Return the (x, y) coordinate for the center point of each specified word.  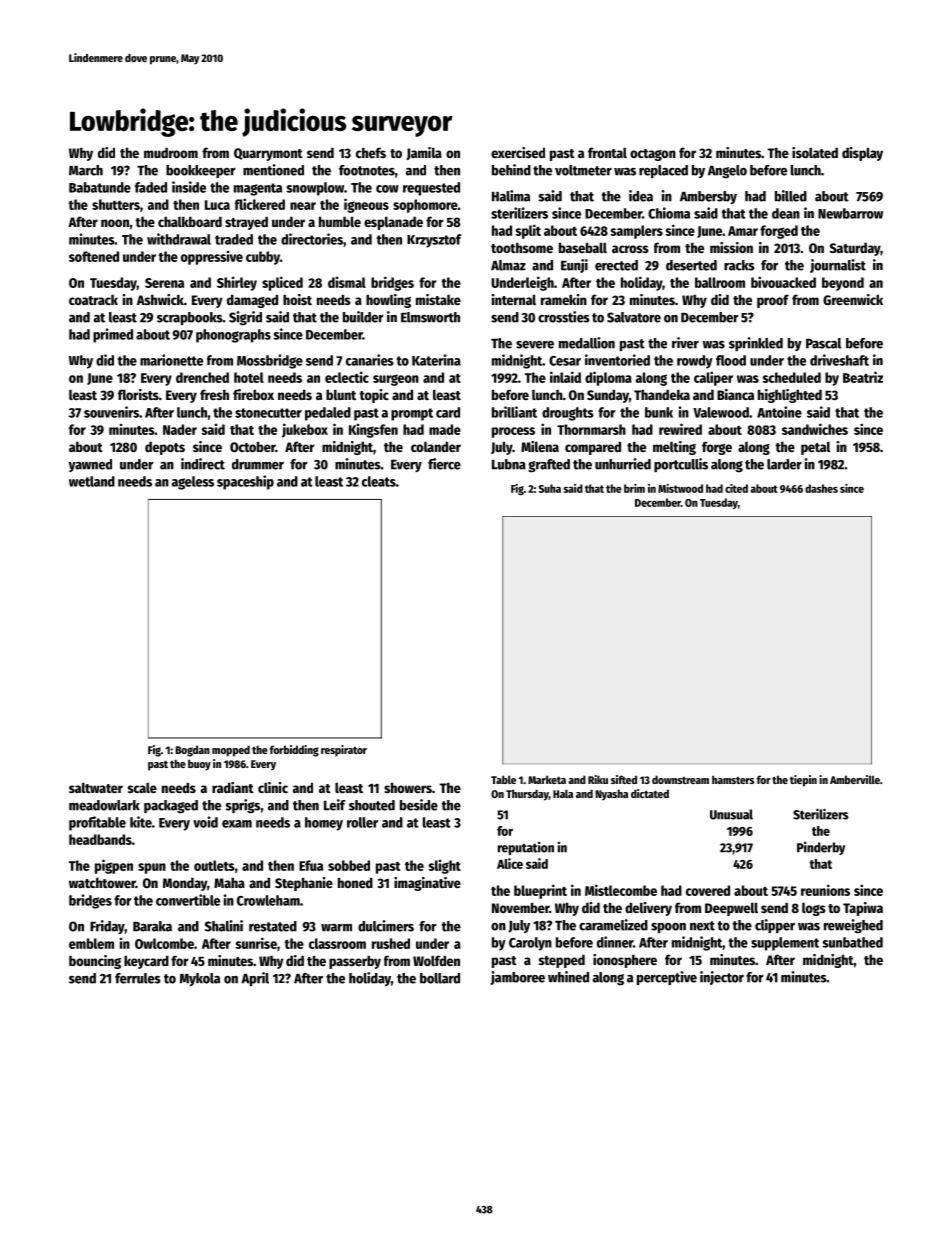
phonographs (233, 336)
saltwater (96, 787)
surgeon (396, 380)
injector (722, 978)
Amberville (855, 779)
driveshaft (839, 360)
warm (336, 928)
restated (273, 926)
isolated (815, 152)
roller (362, 822)
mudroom (171, 152)
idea (641, 196)
